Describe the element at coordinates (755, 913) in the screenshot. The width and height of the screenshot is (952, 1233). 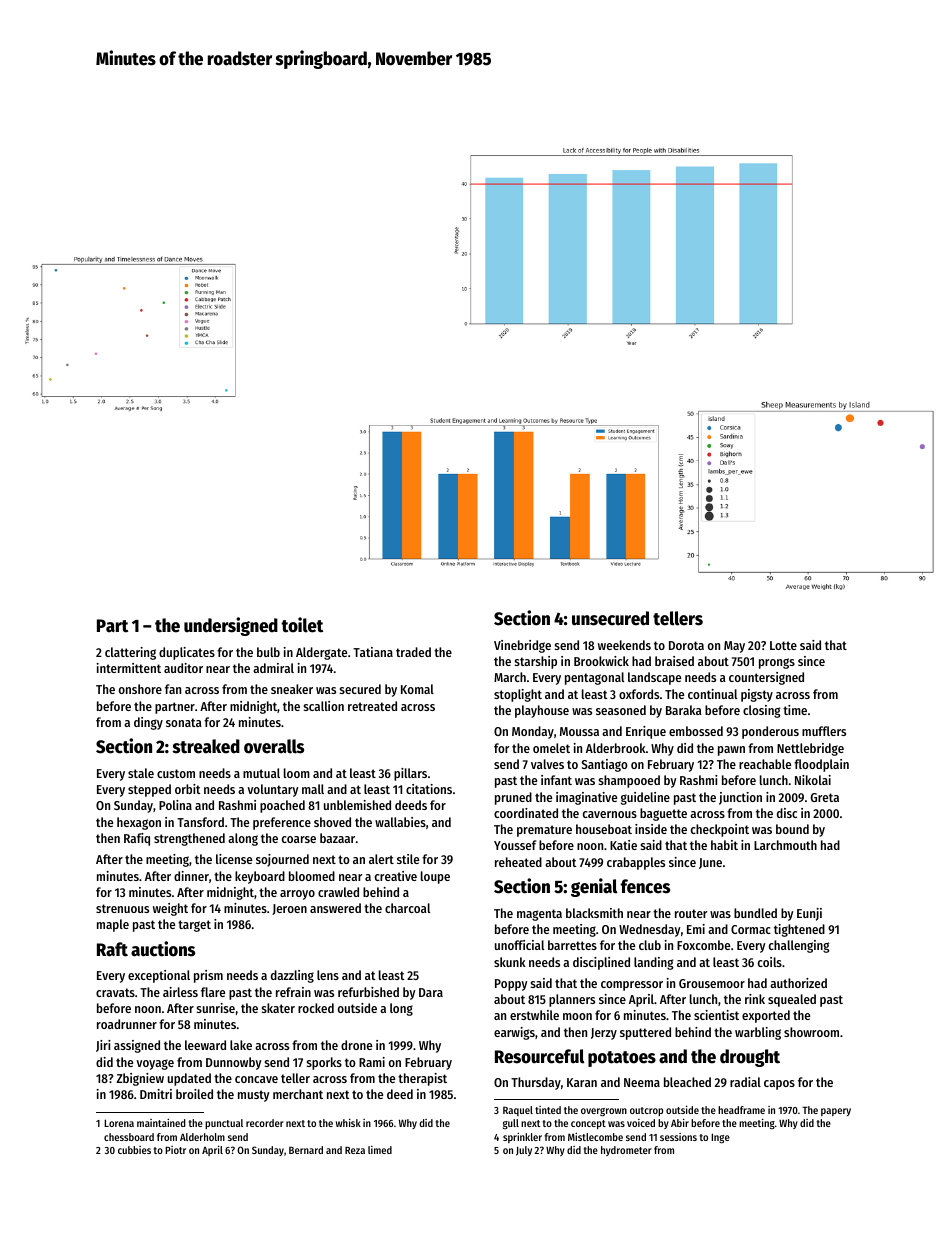
I see `bundled` at that location.
